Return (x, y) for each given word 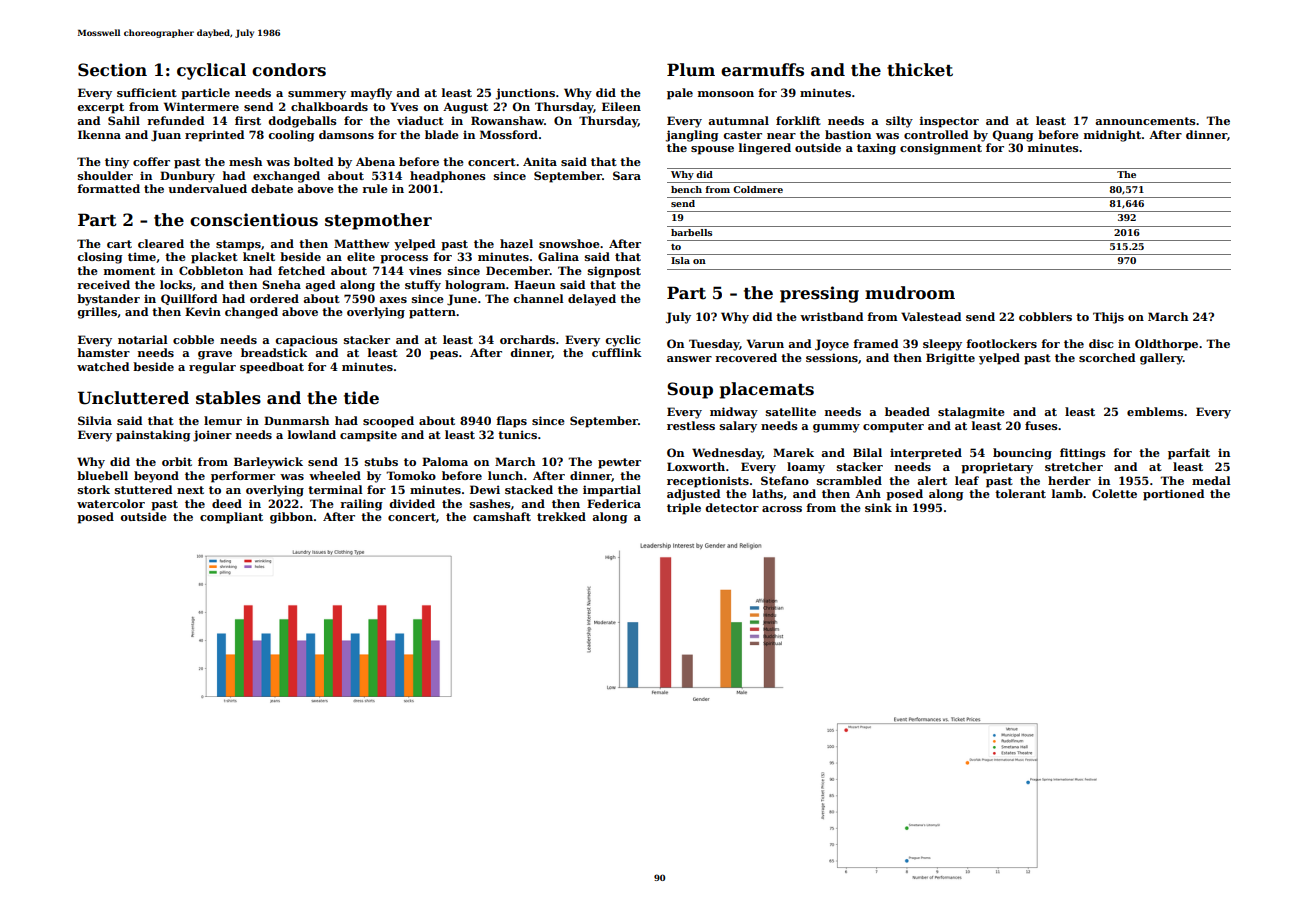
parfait (1189, 454)
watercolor (111, 503)
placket (214, 258)
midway (734, 413)
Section (112, 70)
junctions (525, 94)
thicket (920, 70)
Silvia (95, 420)
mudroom (910, 293)
